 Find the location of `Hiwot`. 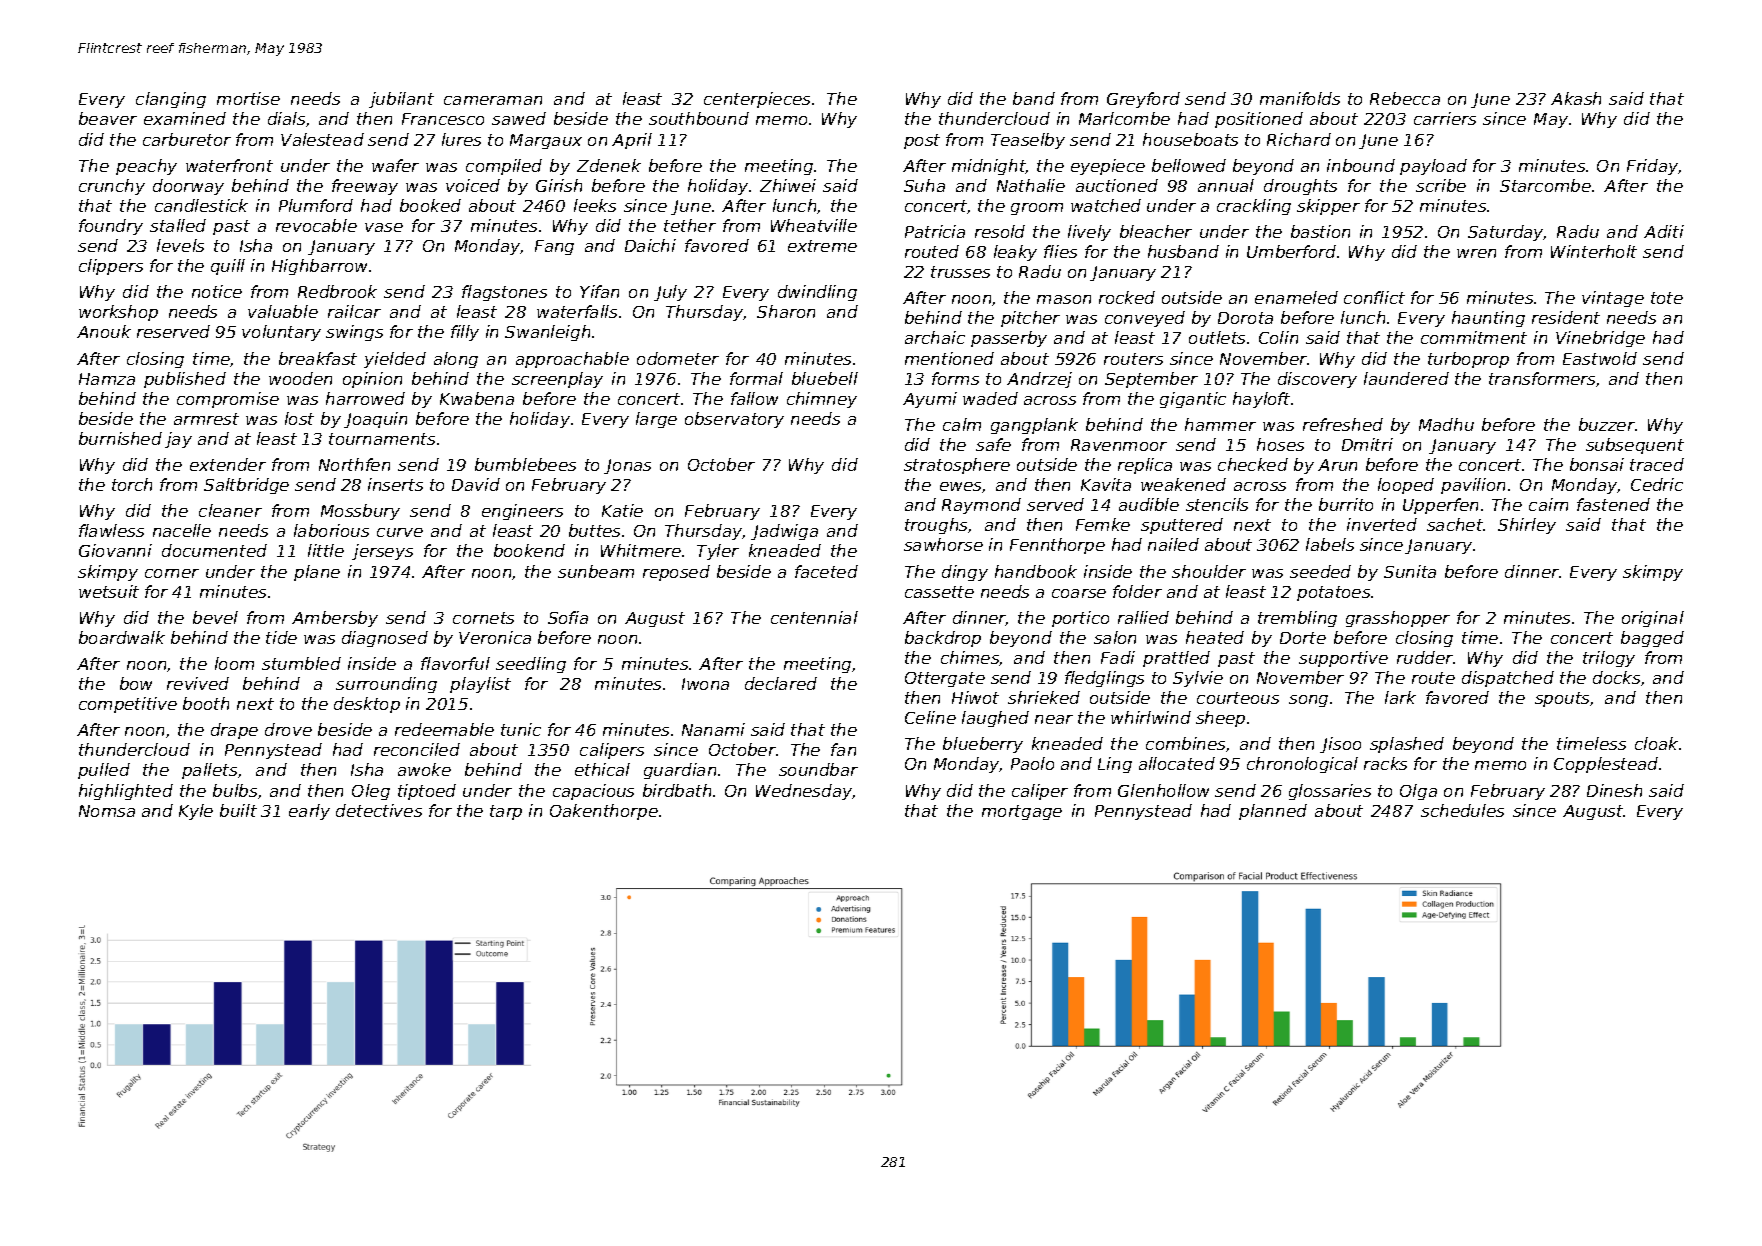

Hiwot is located at coordinates (975, 697).
